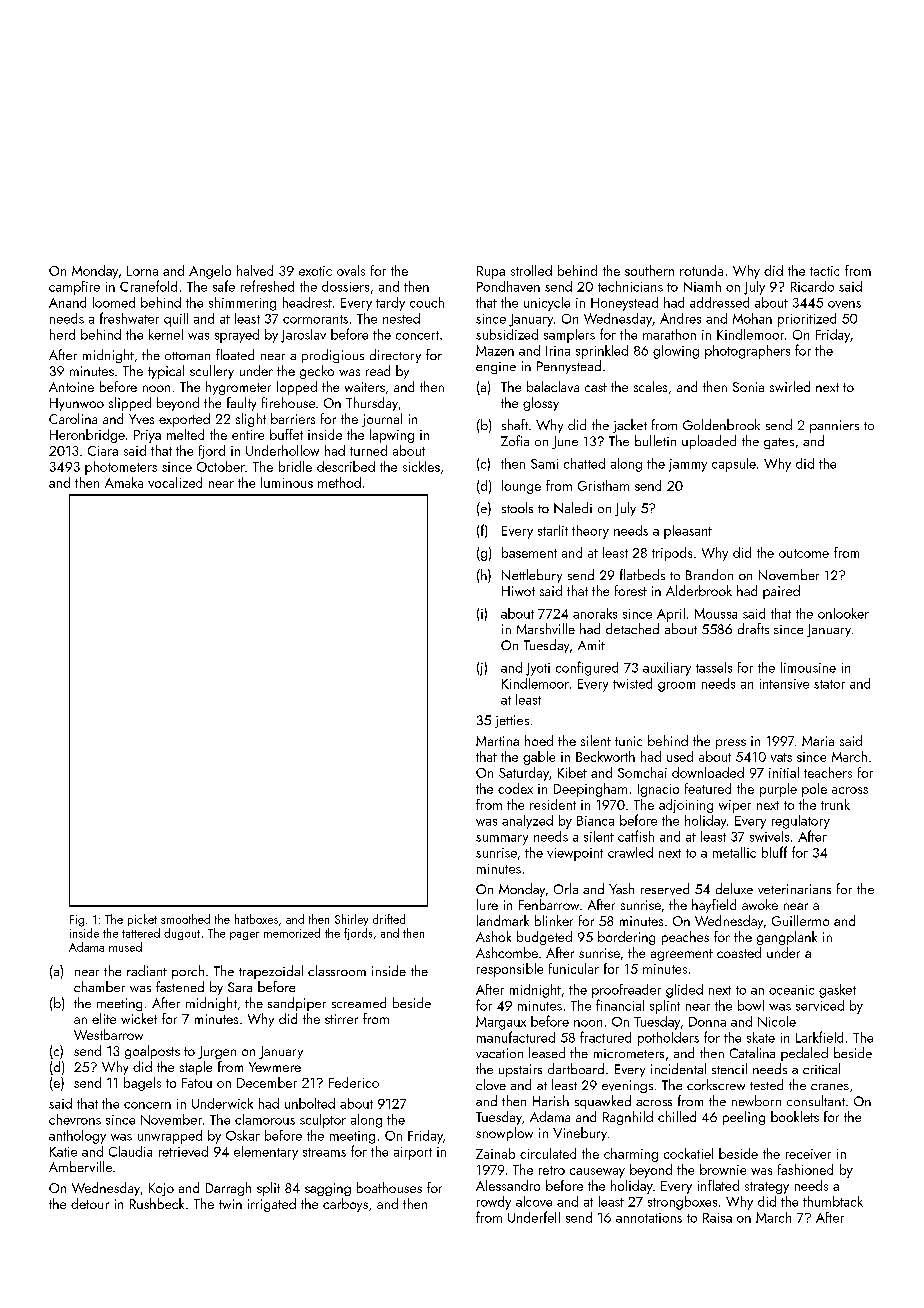 This document has height=1308, width=924. What do you see at coordinates (844, 304) in the document?
I see `ovens` at bounding box center [844, 304].
